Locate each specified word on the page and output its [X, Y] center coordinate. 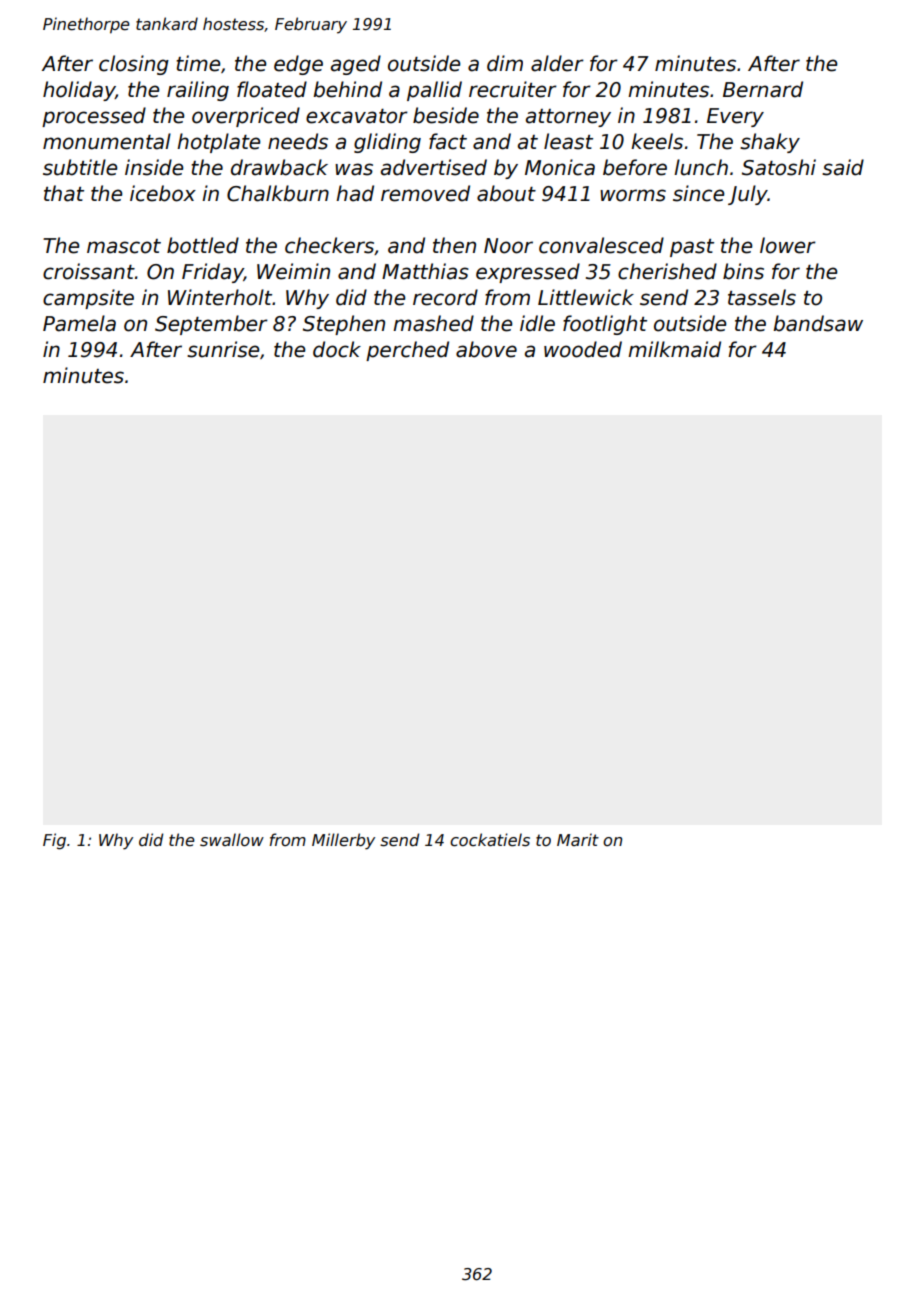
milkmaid [674, 349]
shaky [770, 143]
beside [446, 115]
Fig [54, 841]
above [486, 349]
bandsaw [818, 323]
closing [134, 65]
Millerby [343, 841]
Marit [578, 839]
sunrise [223, 349]
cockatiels [490, 840]
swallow [232, 840]
